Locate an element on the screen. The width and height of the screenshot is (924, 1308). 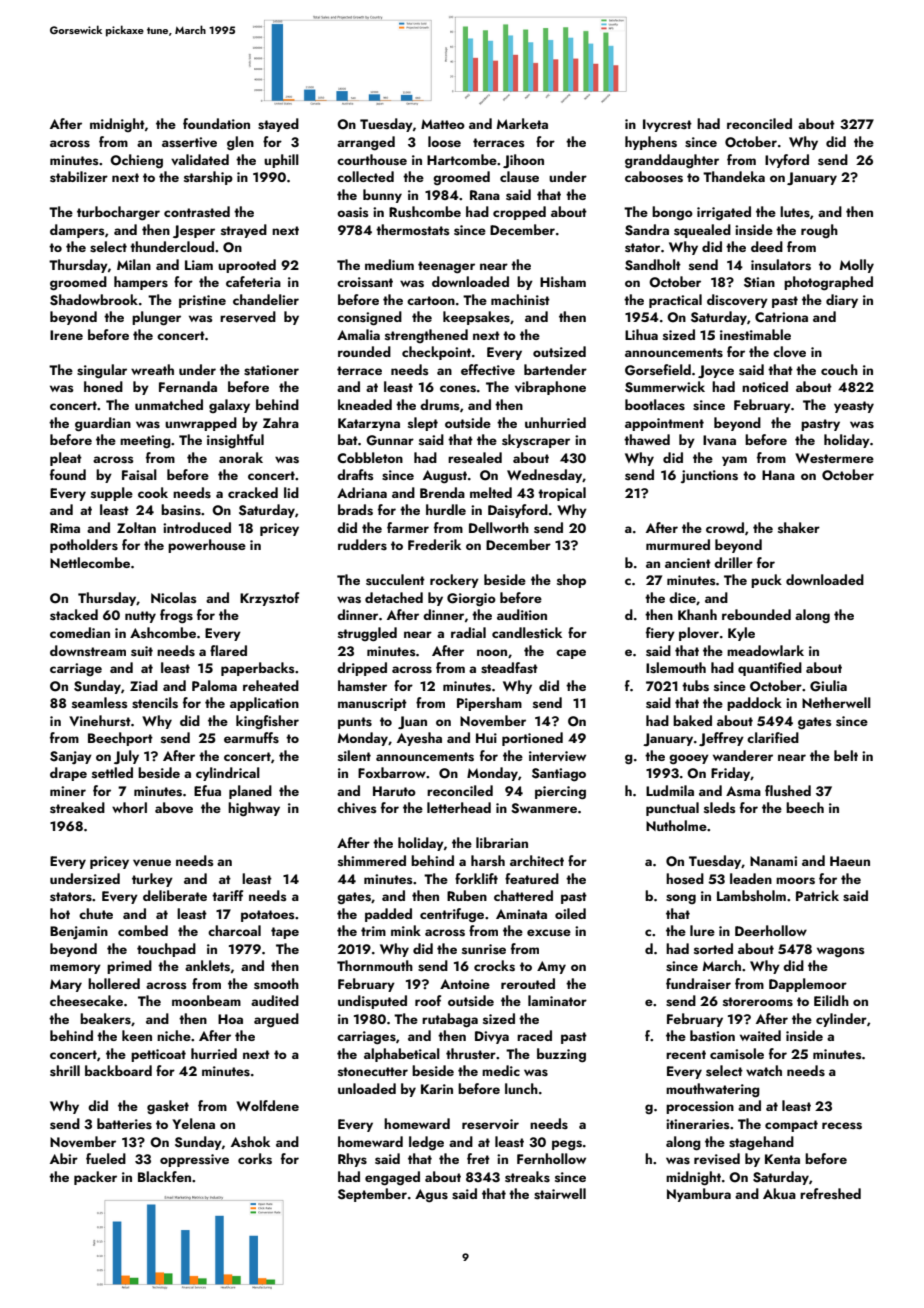
Sandra is located at coordinates (647, 230).
